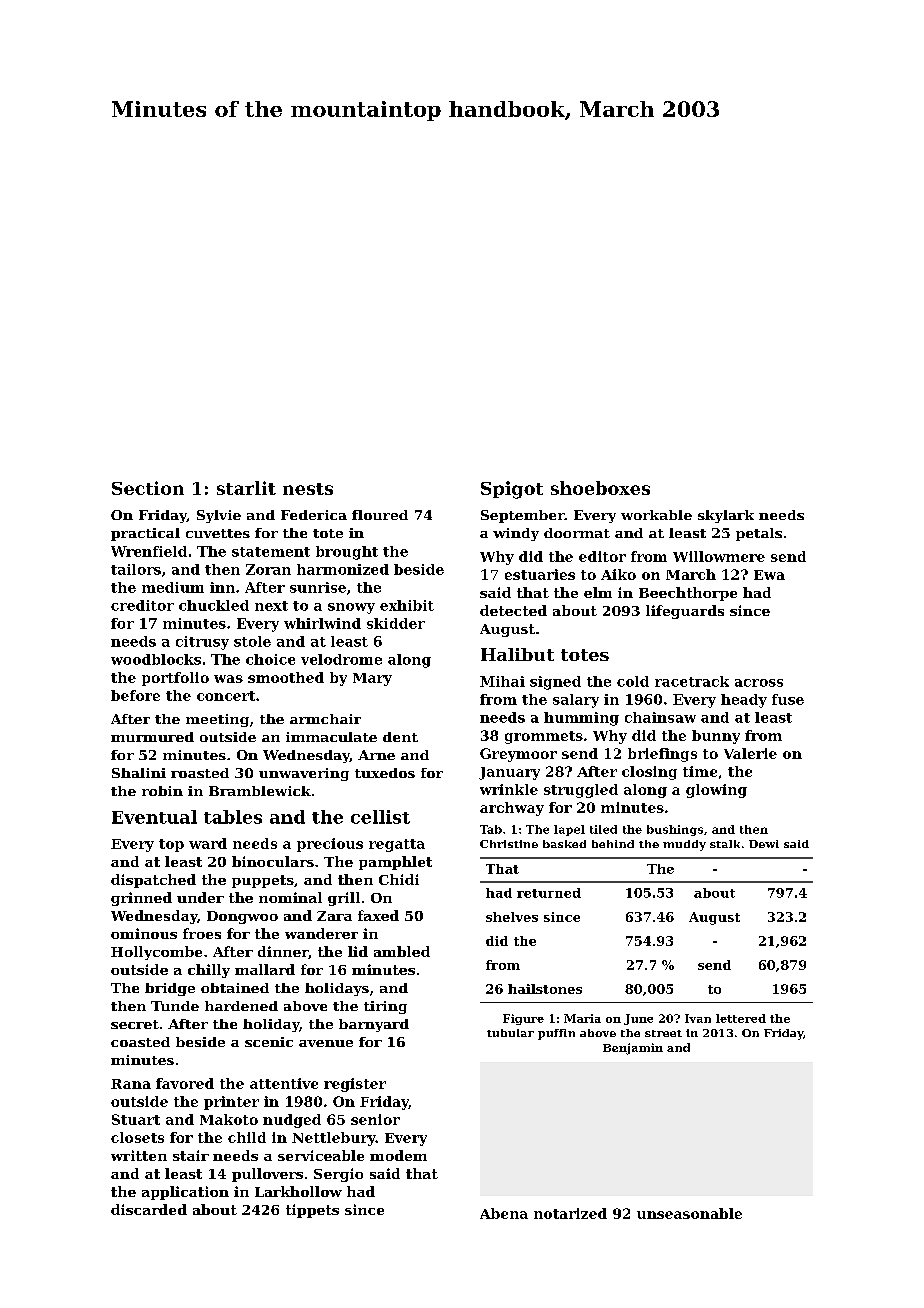 This screenshot has width=924, height=1308. Describe the element at coordinates (689, 1213) in the screenshot. I see `unseasonable` at that location.
